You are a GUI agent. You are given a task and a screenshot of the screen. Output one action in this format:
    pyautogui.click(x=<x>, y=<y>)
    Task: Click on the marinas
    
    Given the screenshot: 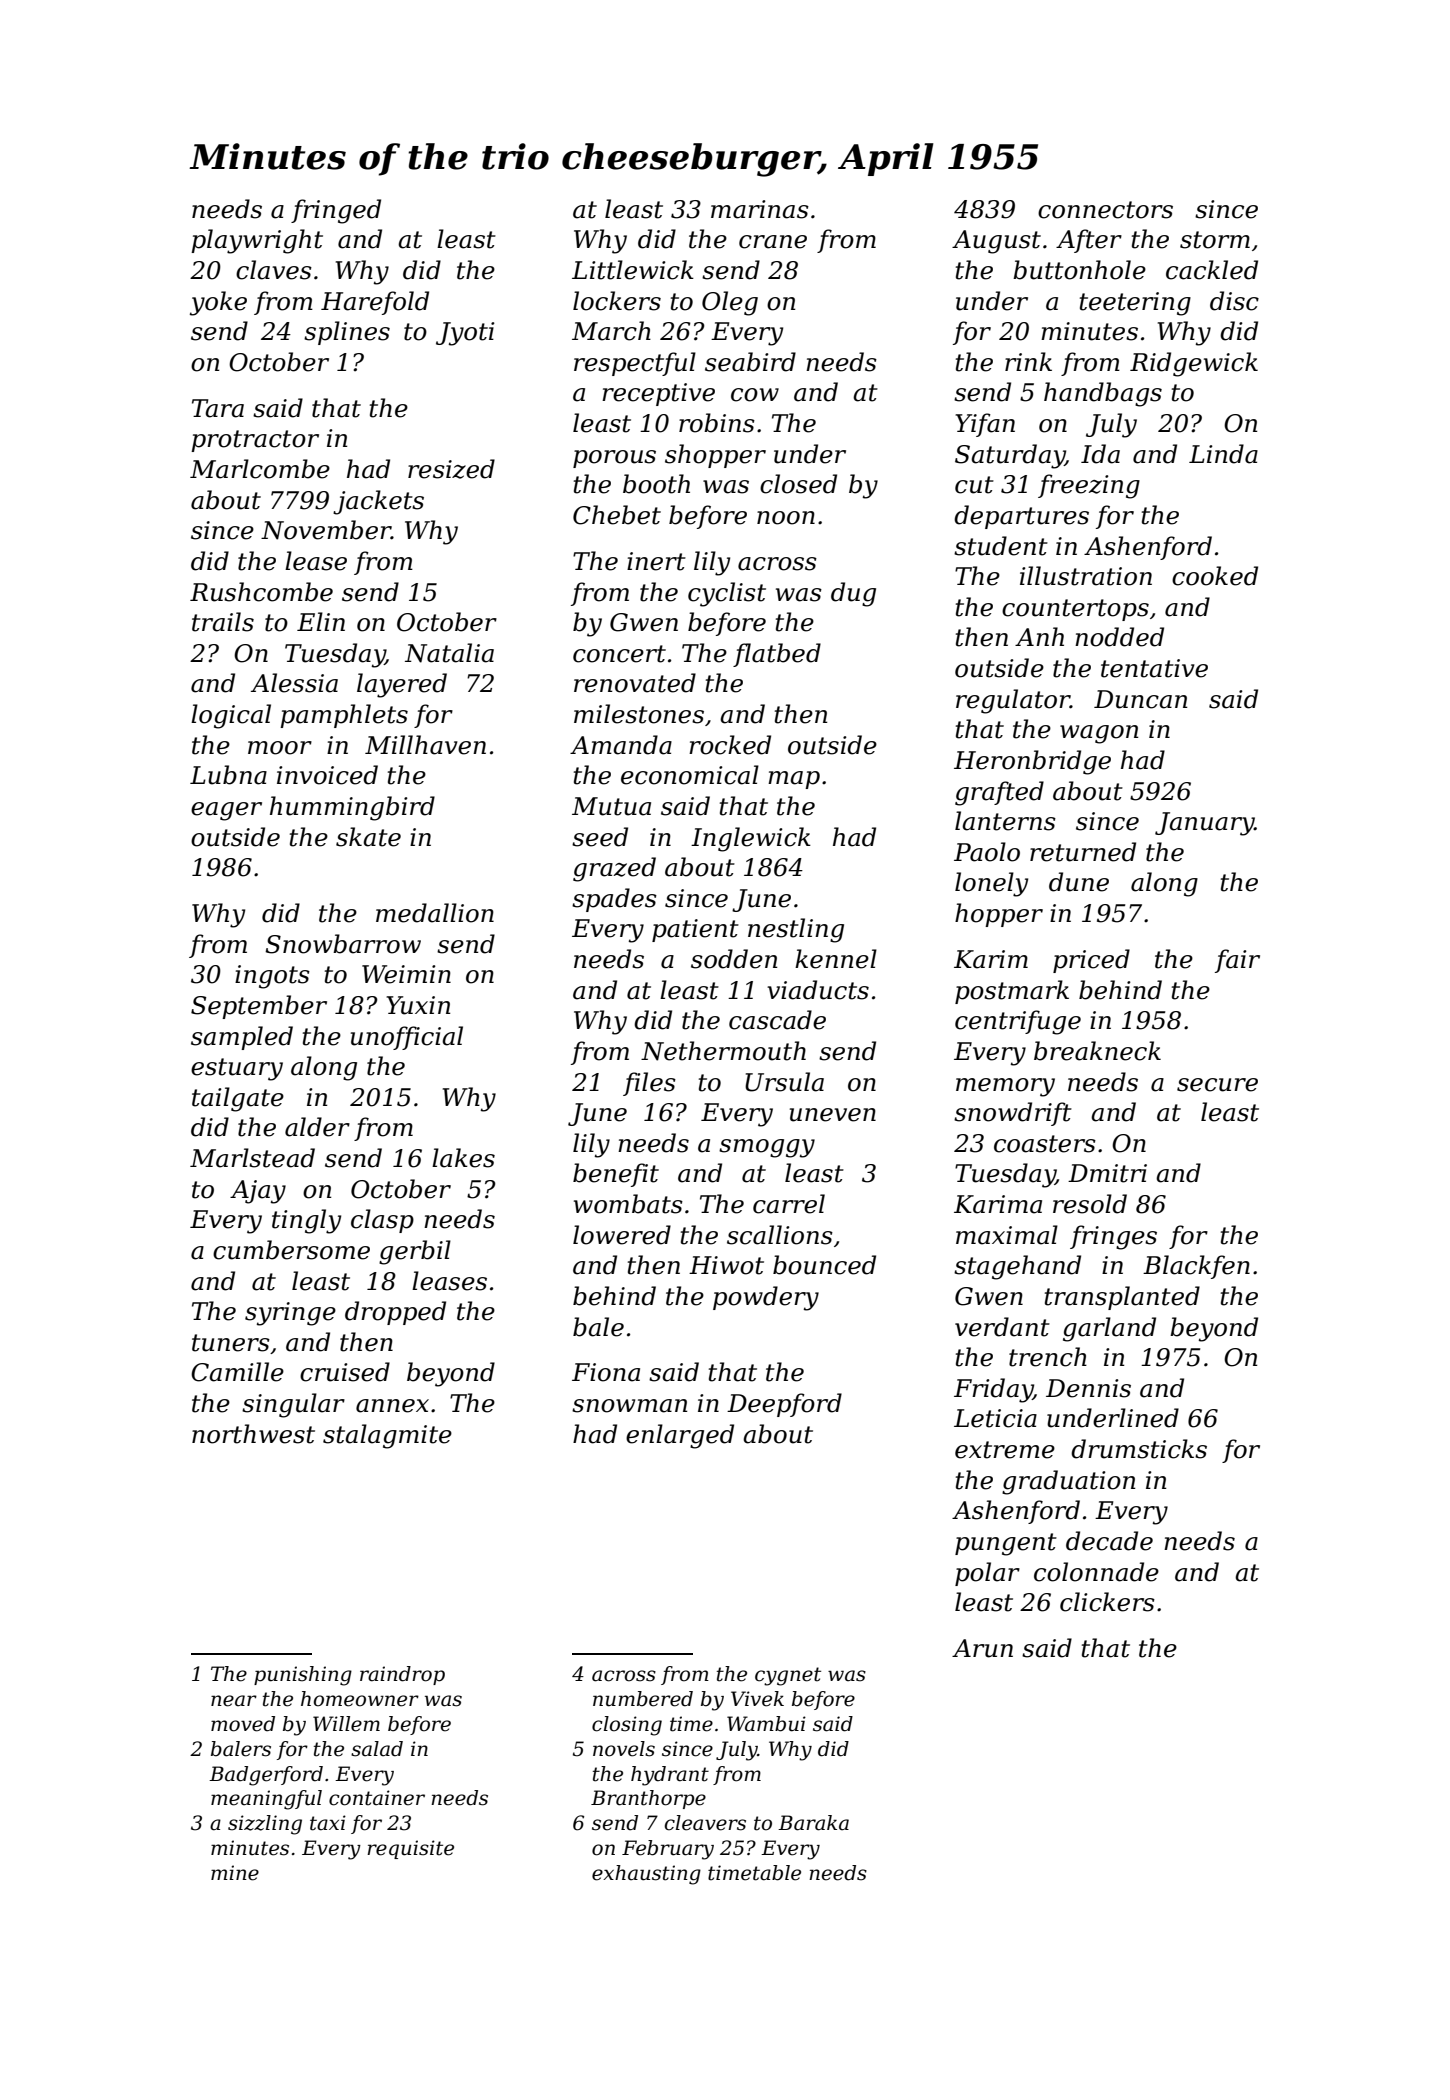 What is the action you would take?
    pyautogui.click(x=760, y=209)
